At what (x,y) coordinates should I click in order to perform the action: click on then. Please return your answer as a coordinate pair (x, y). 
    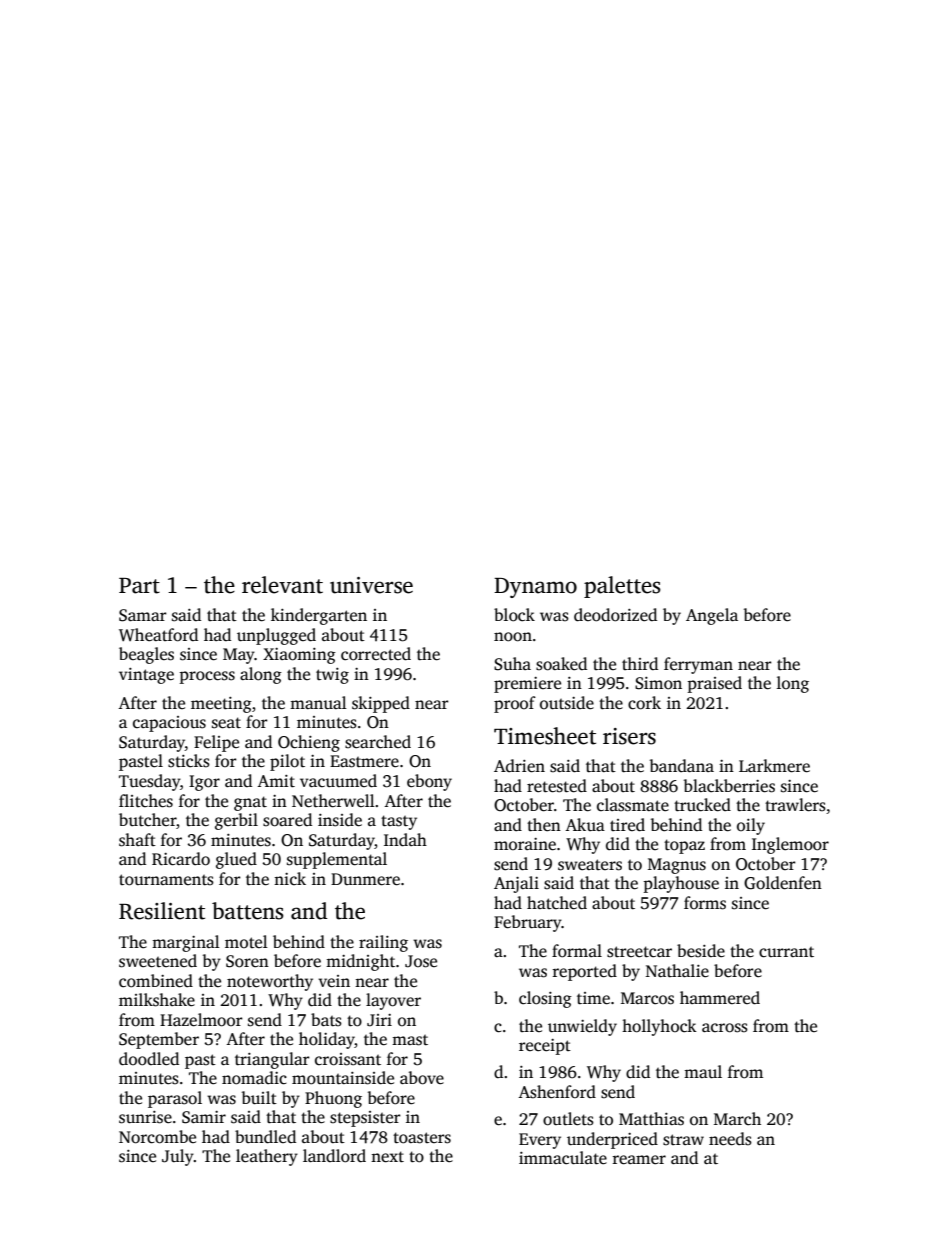
    Looking at the image, I should click on (544, 825).
